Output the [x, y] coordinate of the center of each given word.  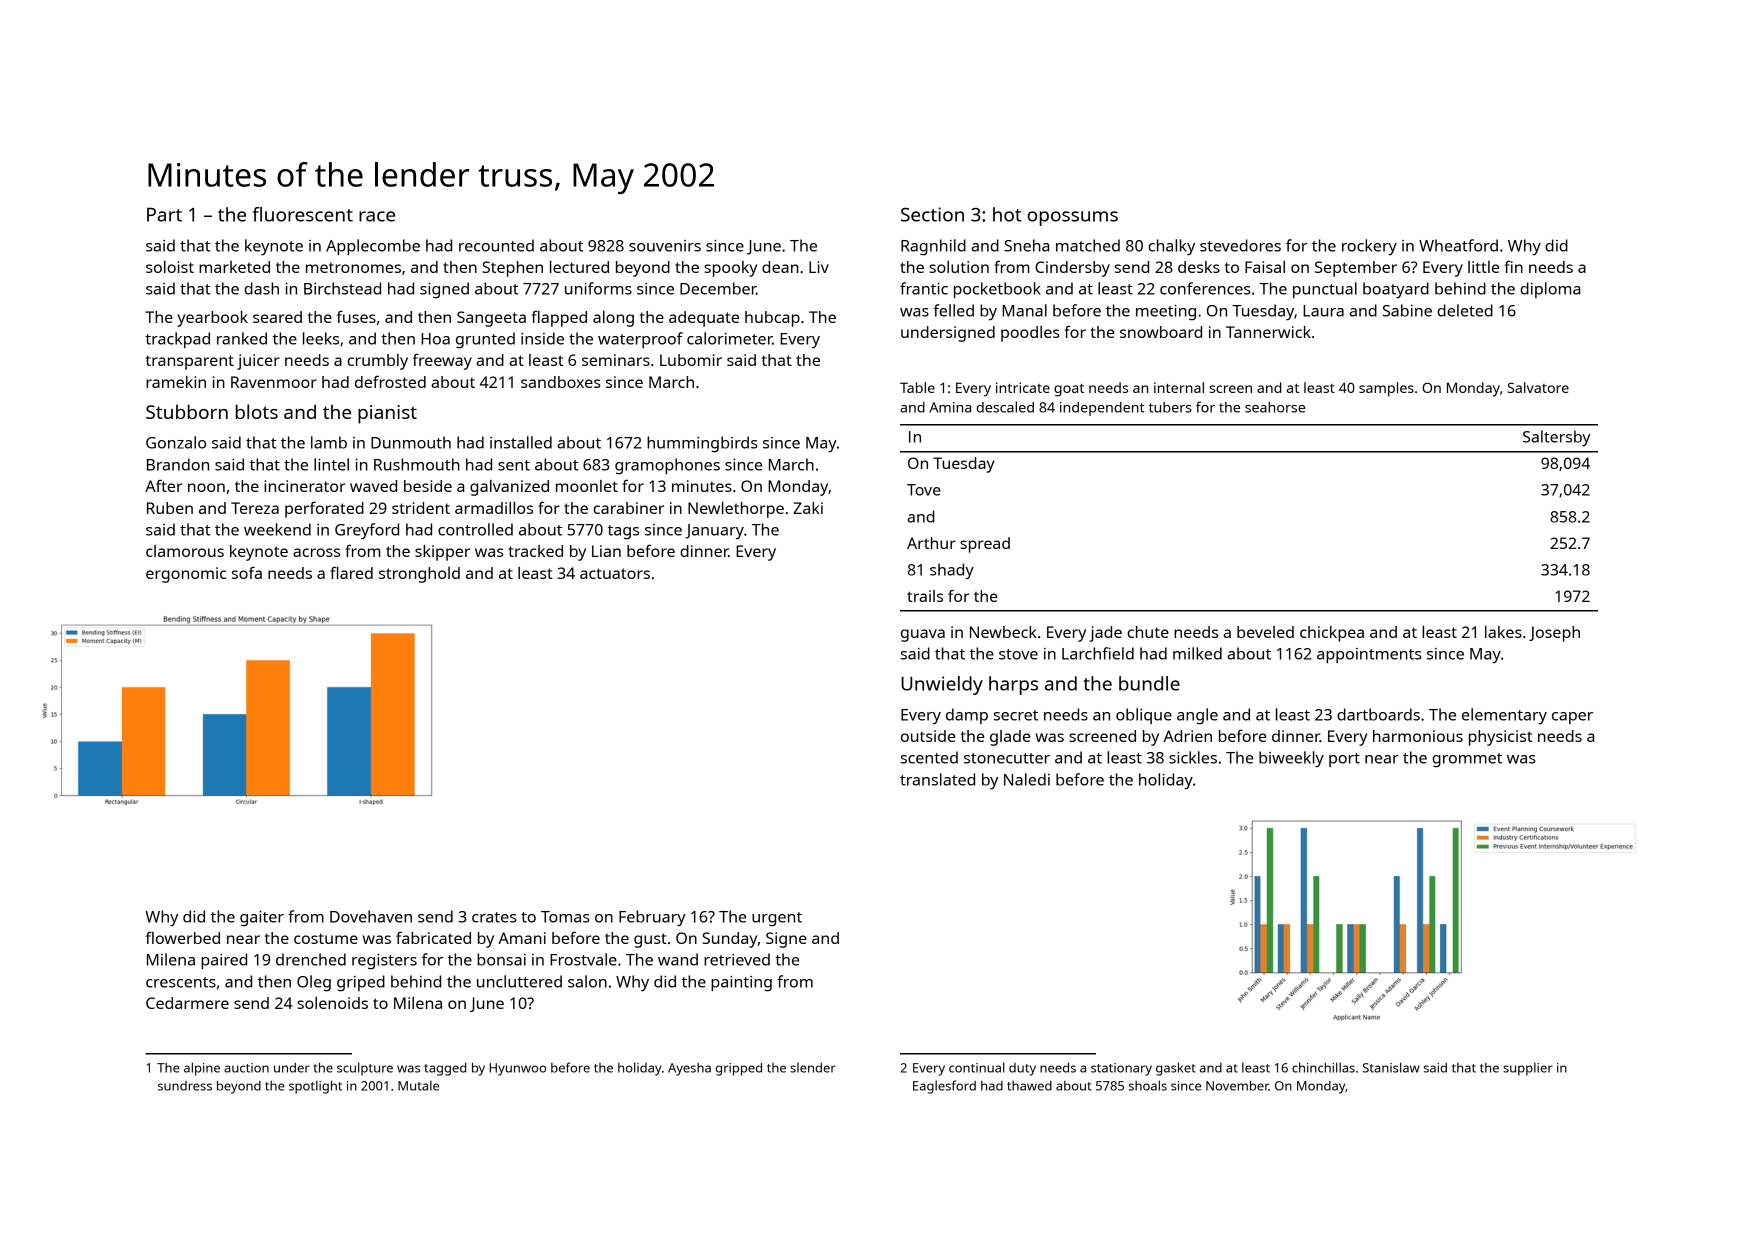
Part [164, 215]
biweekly [1291, 759]
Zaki [808, 508]
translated [937, 779]
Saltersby [1557, 438]
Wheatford [1458, 245]
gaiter [262, 919]
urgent [777, 919]
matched [1088, 245]
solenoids [332, 1003]
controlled [475, 529]
